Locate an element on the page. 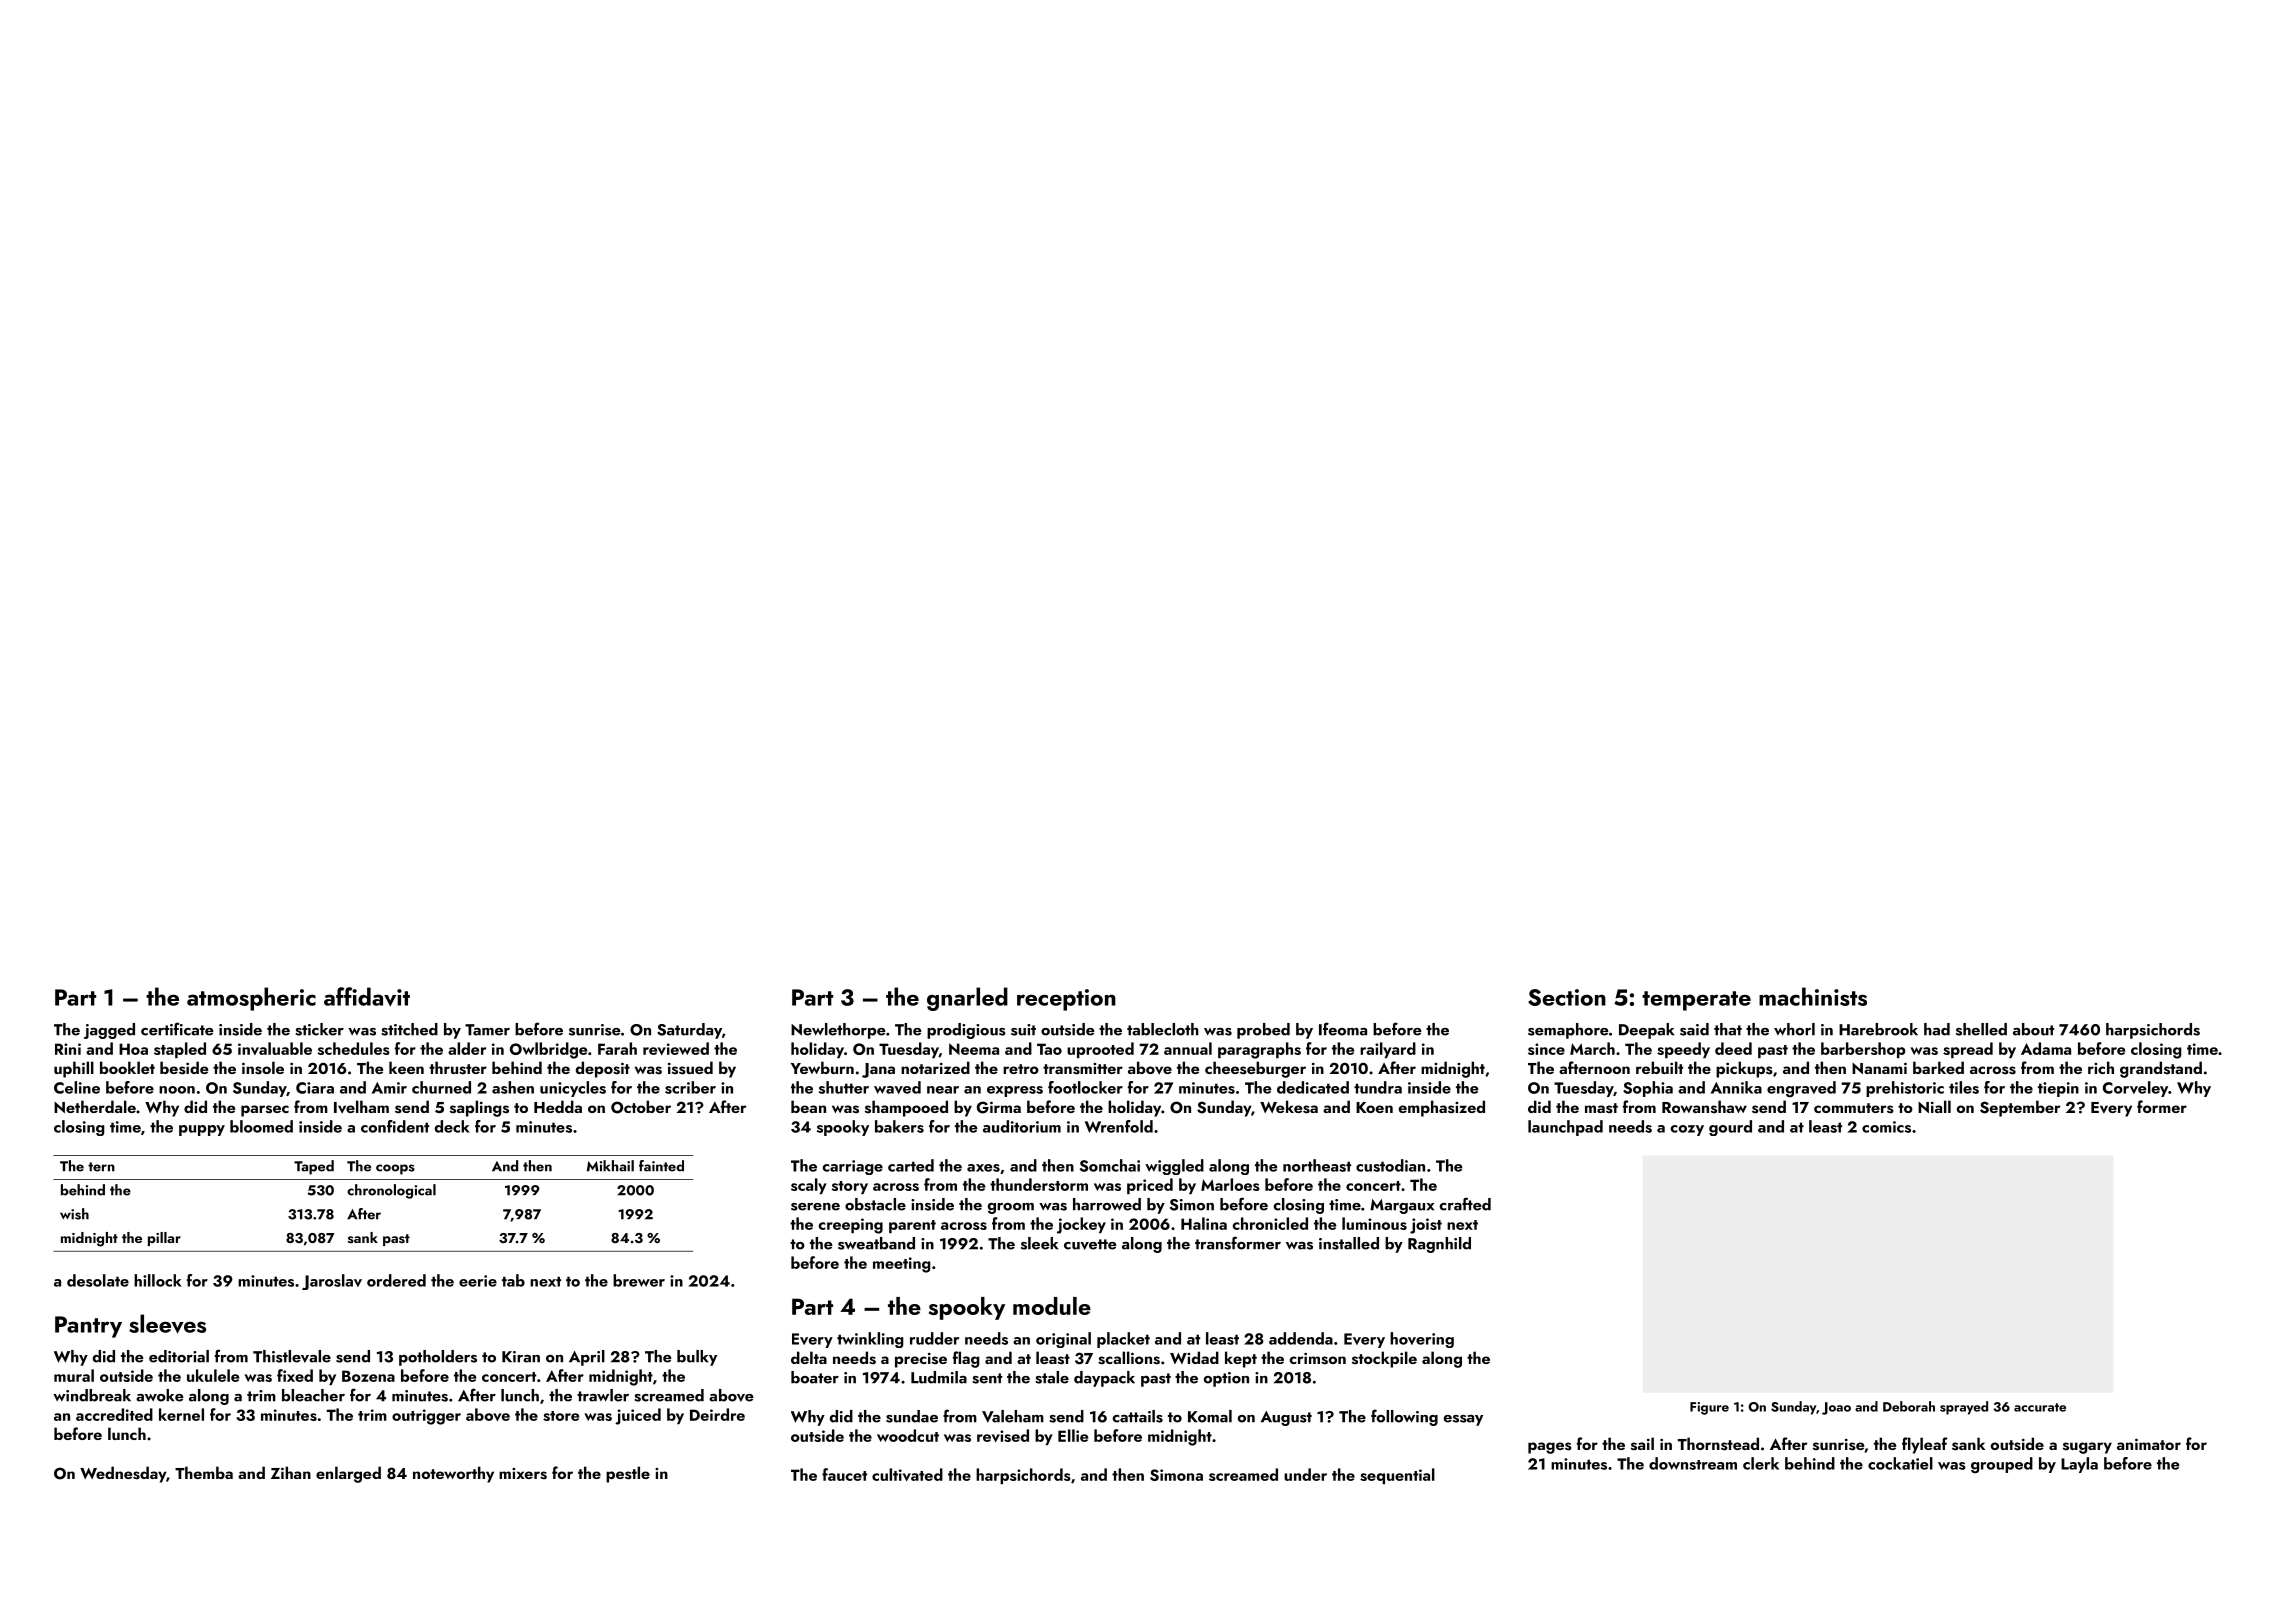 This image has height=1614, width=2282. crafted is located at coordinates (1465, 1204).
